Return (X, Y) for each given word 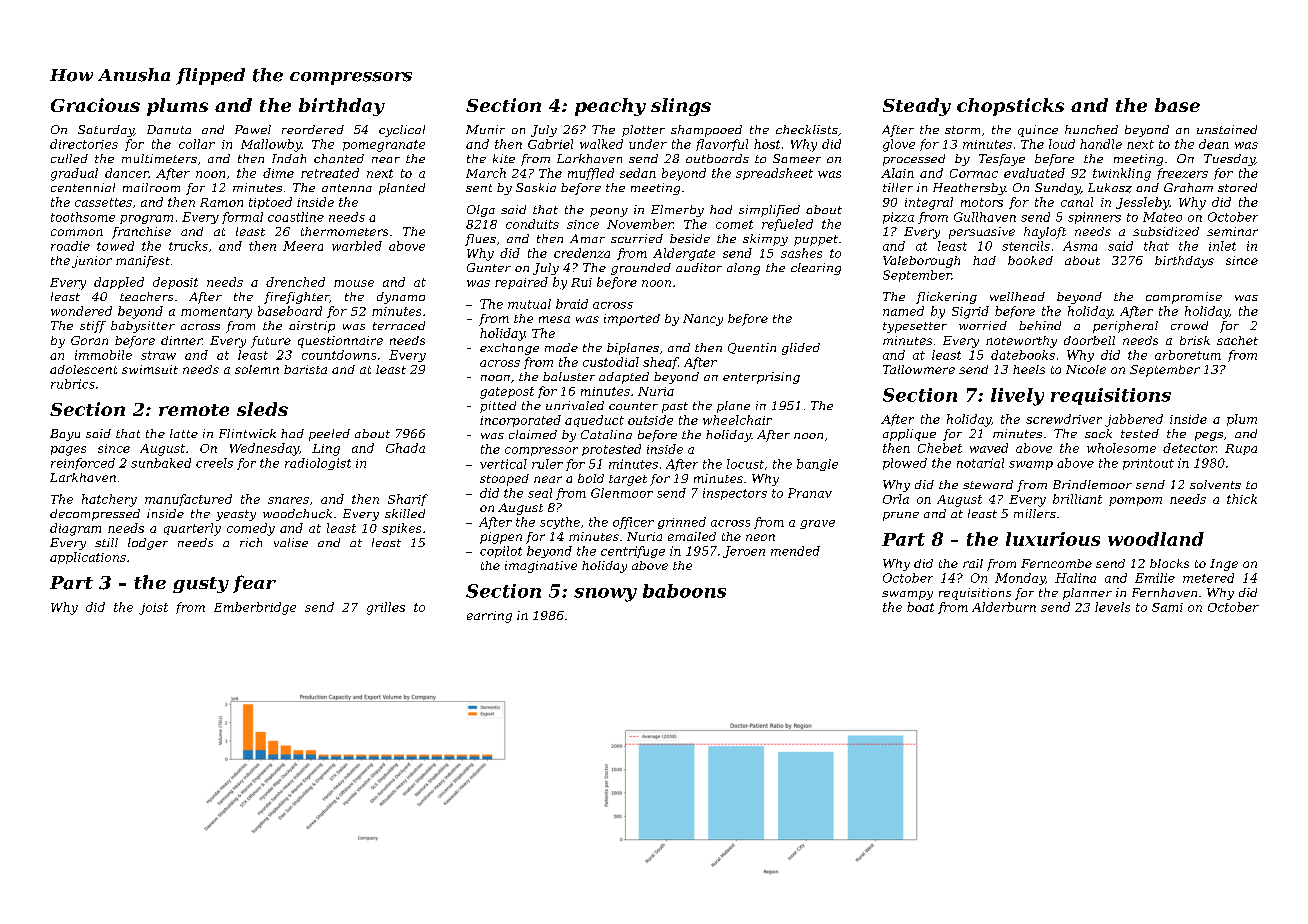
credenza (582, 253)
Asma (1080, 246)
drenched (295, 282)
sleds (262, 409)
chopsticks (1010, 107)
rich (251, 542)
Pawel (253, 129)
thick (1242, 499)
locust (745, 464)
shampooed (706, 131)
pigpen (501, 538)
